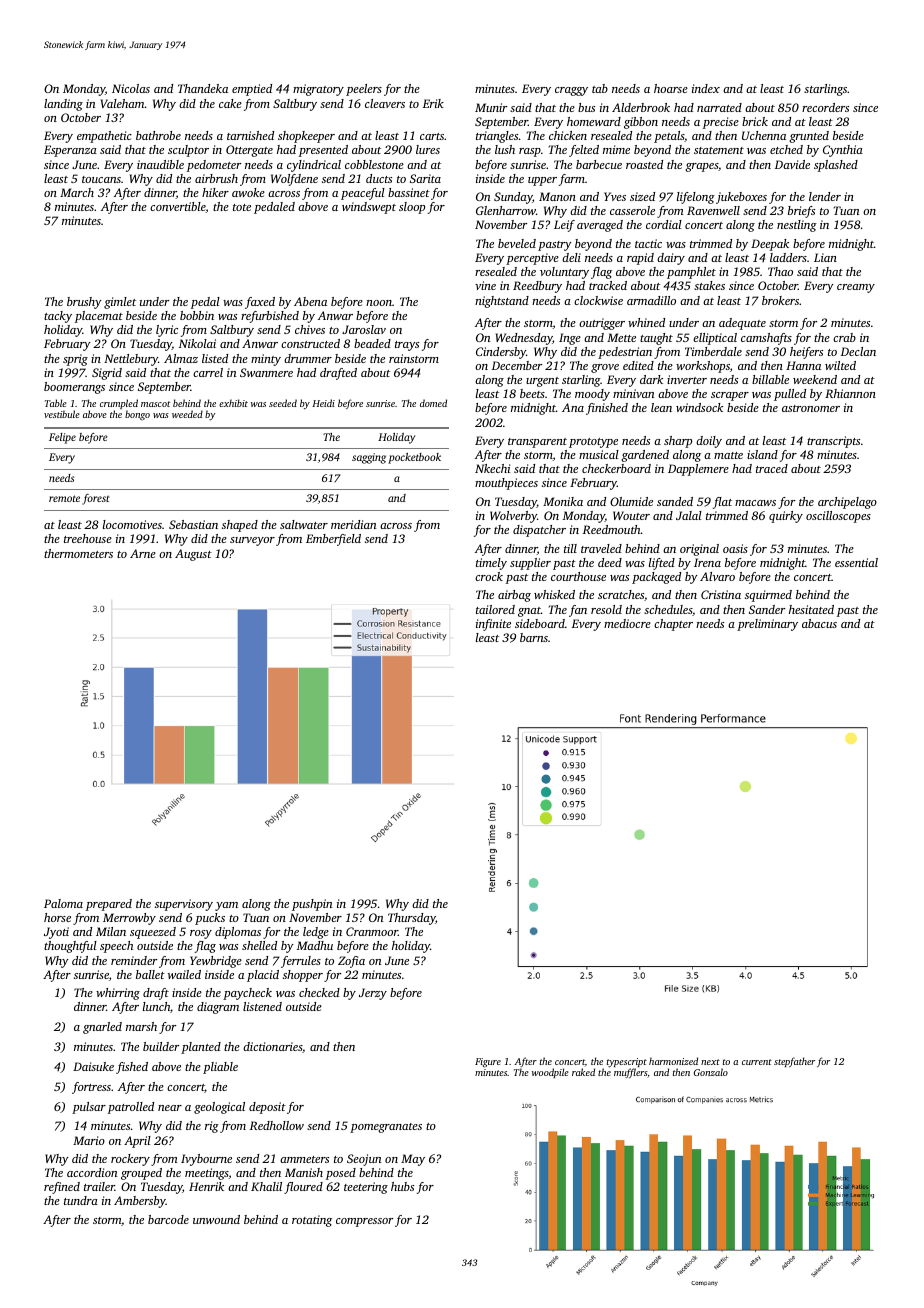 Image resolution: width=924 pixels, height=1308 pixels. I want to click on stepfather, so click(794, 1062).
